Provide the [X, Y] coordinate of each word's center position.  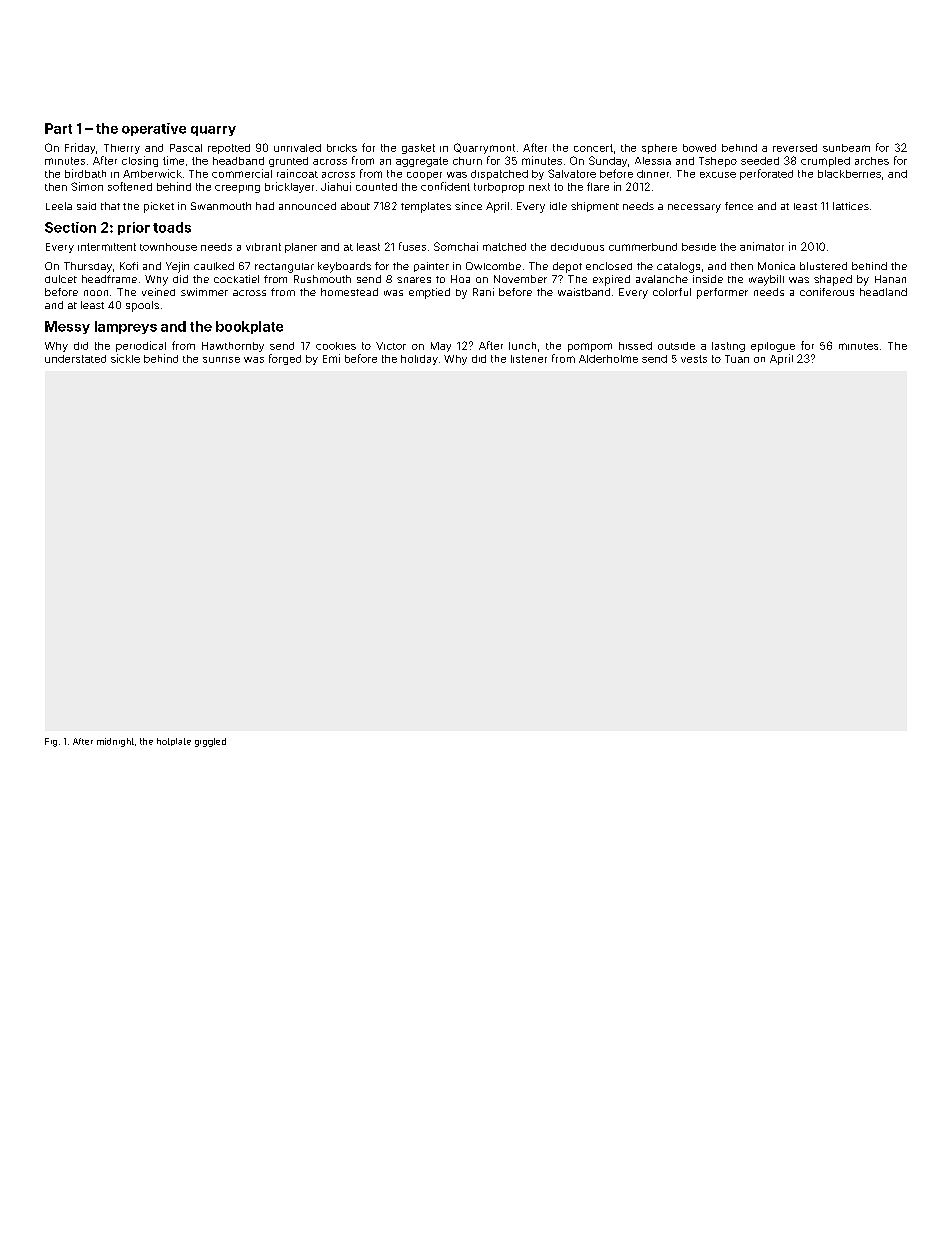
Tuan [737, 359]
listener [529, 359]
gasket [418, 149]
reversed [795, 148]
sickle [125, 358]
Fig [51, 742]
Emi [331, 358]
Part [58, 128]
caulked [214, 266]
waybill [766, 280]
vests [694, 359]
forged [285, 359]
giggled [210, 742]
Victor [391, 346]
